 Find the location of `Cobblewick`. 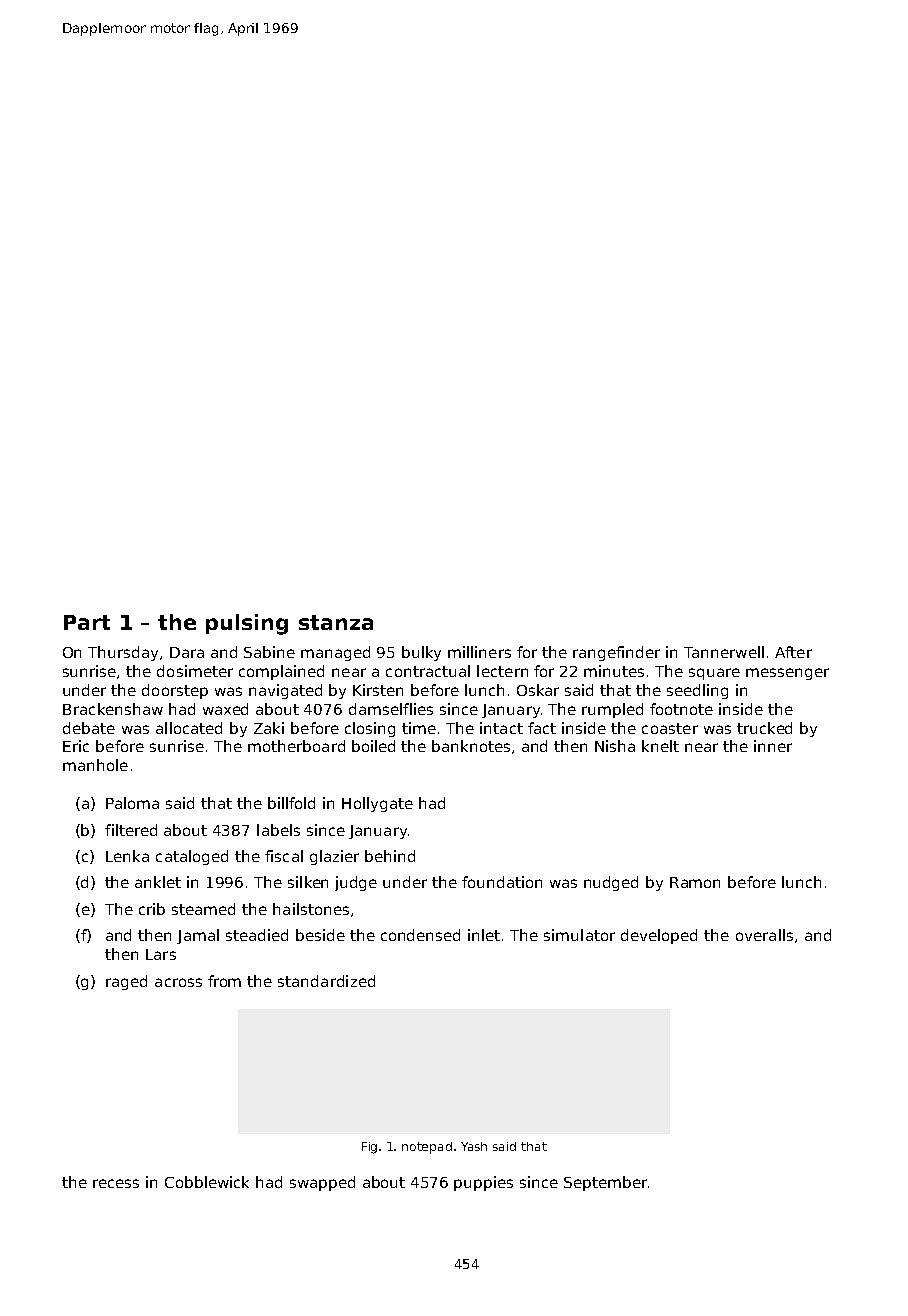

Cobblewick is located at coordinates (207, 1182).
